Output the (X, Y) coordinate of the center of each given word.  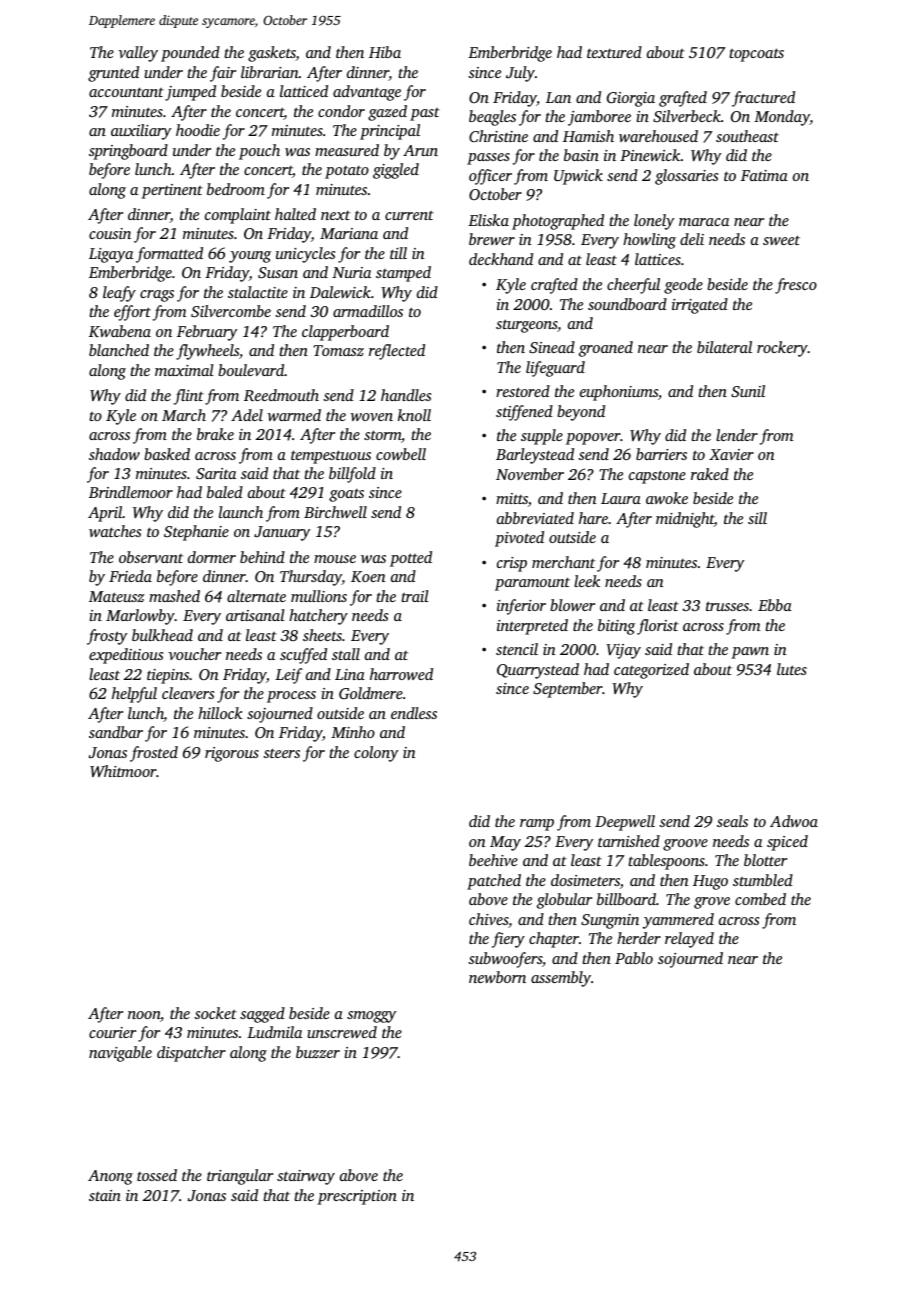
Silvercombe (231, 311)
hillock (220, 713)
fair (223, 74)
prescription (357, 1197)
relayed (689, 940)
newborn (497, 977)
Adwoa (794, 821)
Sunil (748, 391)
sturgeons (527, 326)
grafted (683, 99)
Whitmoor (123, 771)
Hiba (385, 52)
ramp (537, 825)
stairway (306, 1177)
